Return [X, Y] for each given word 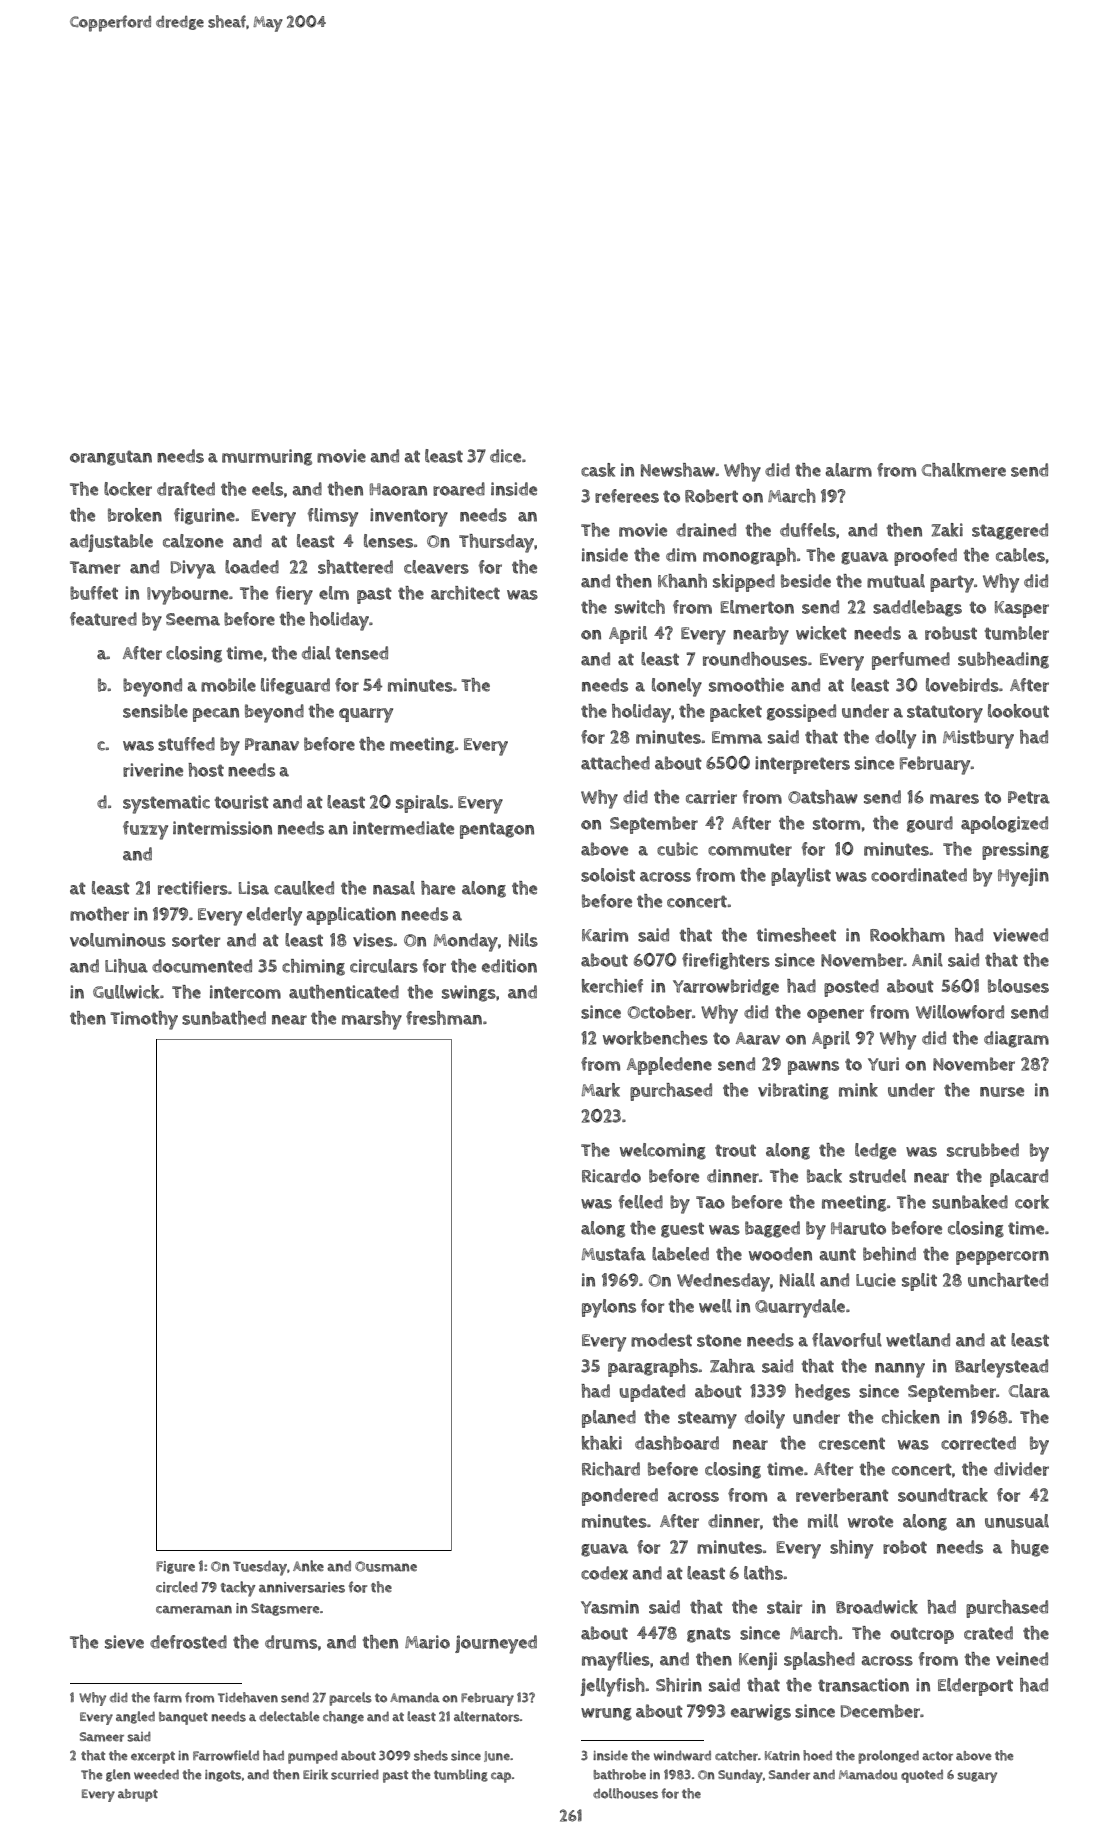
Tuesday [260, 1568]
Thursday [496, 543]
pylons [609, 1308]
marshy [372, 1020]
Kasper [1022, 609]
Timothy [144, 1020]
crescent [852, 1443]
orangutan [111, 458]
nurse [1002, 1092]
